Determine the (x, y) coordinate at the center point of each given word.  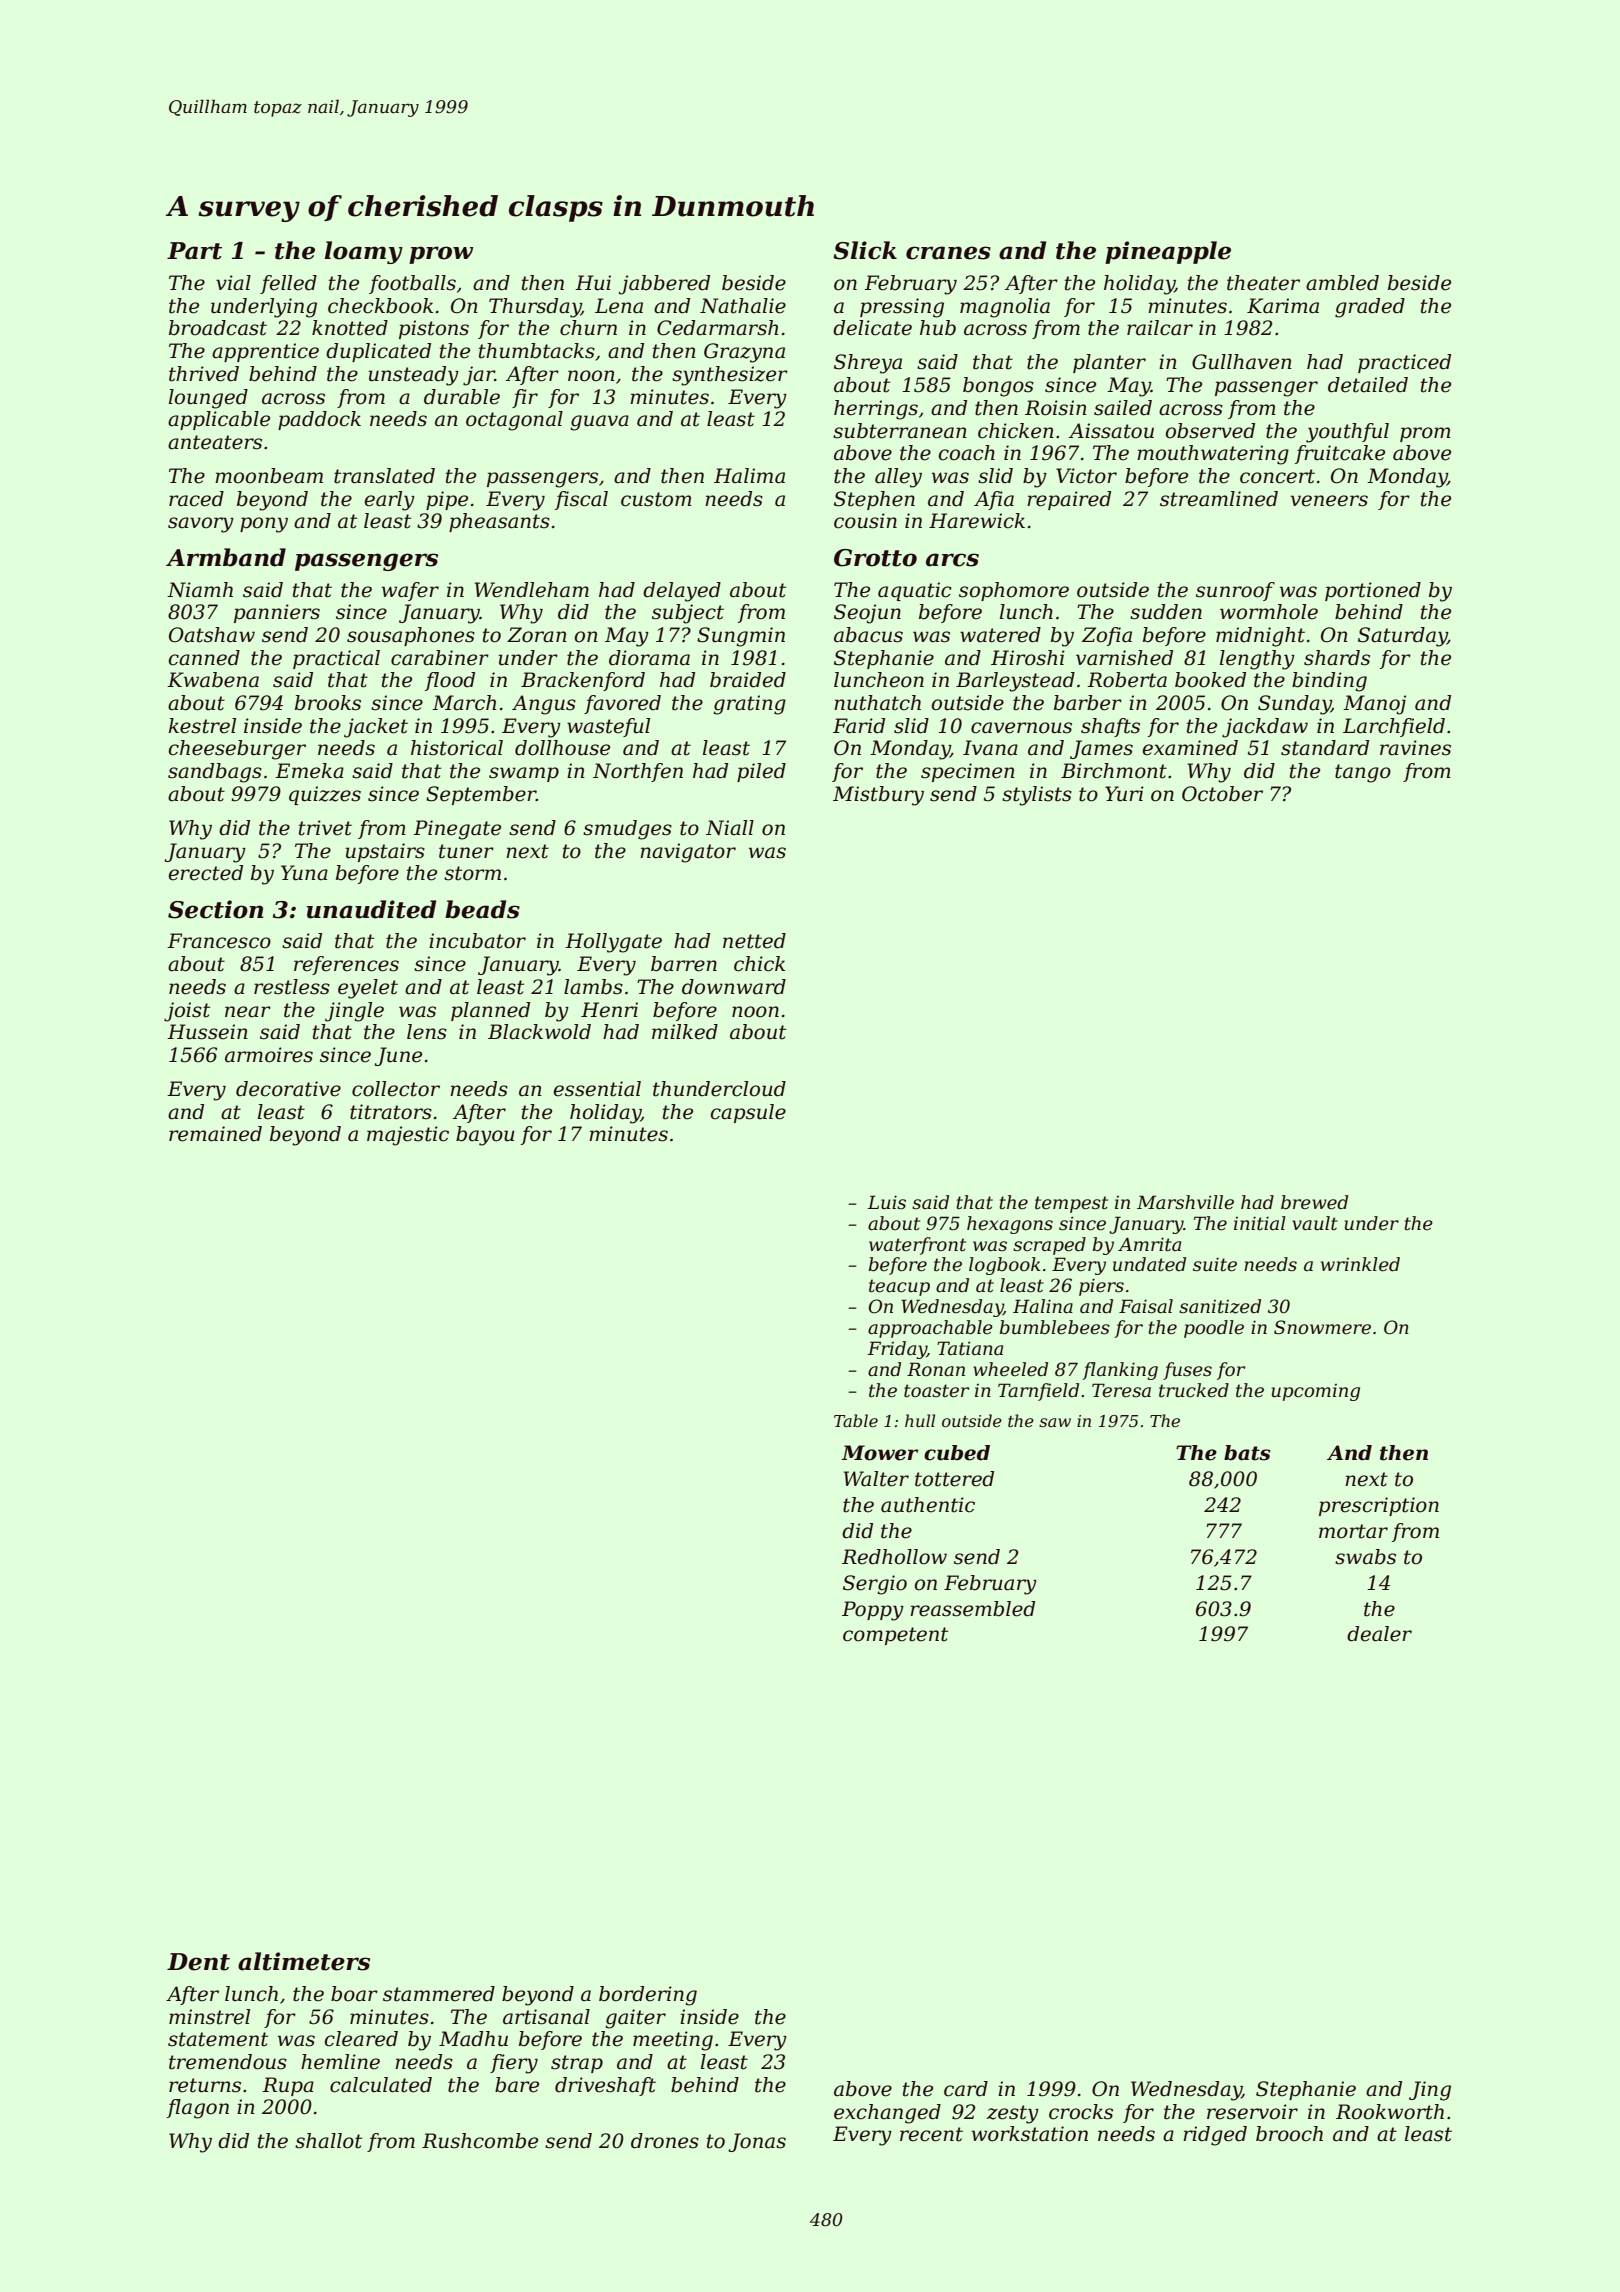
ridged (1215, 2136)
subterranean (900, 431)
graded (1370, 308)
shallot (328, 2141)
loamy (364, 252)
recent (931, 2134)
